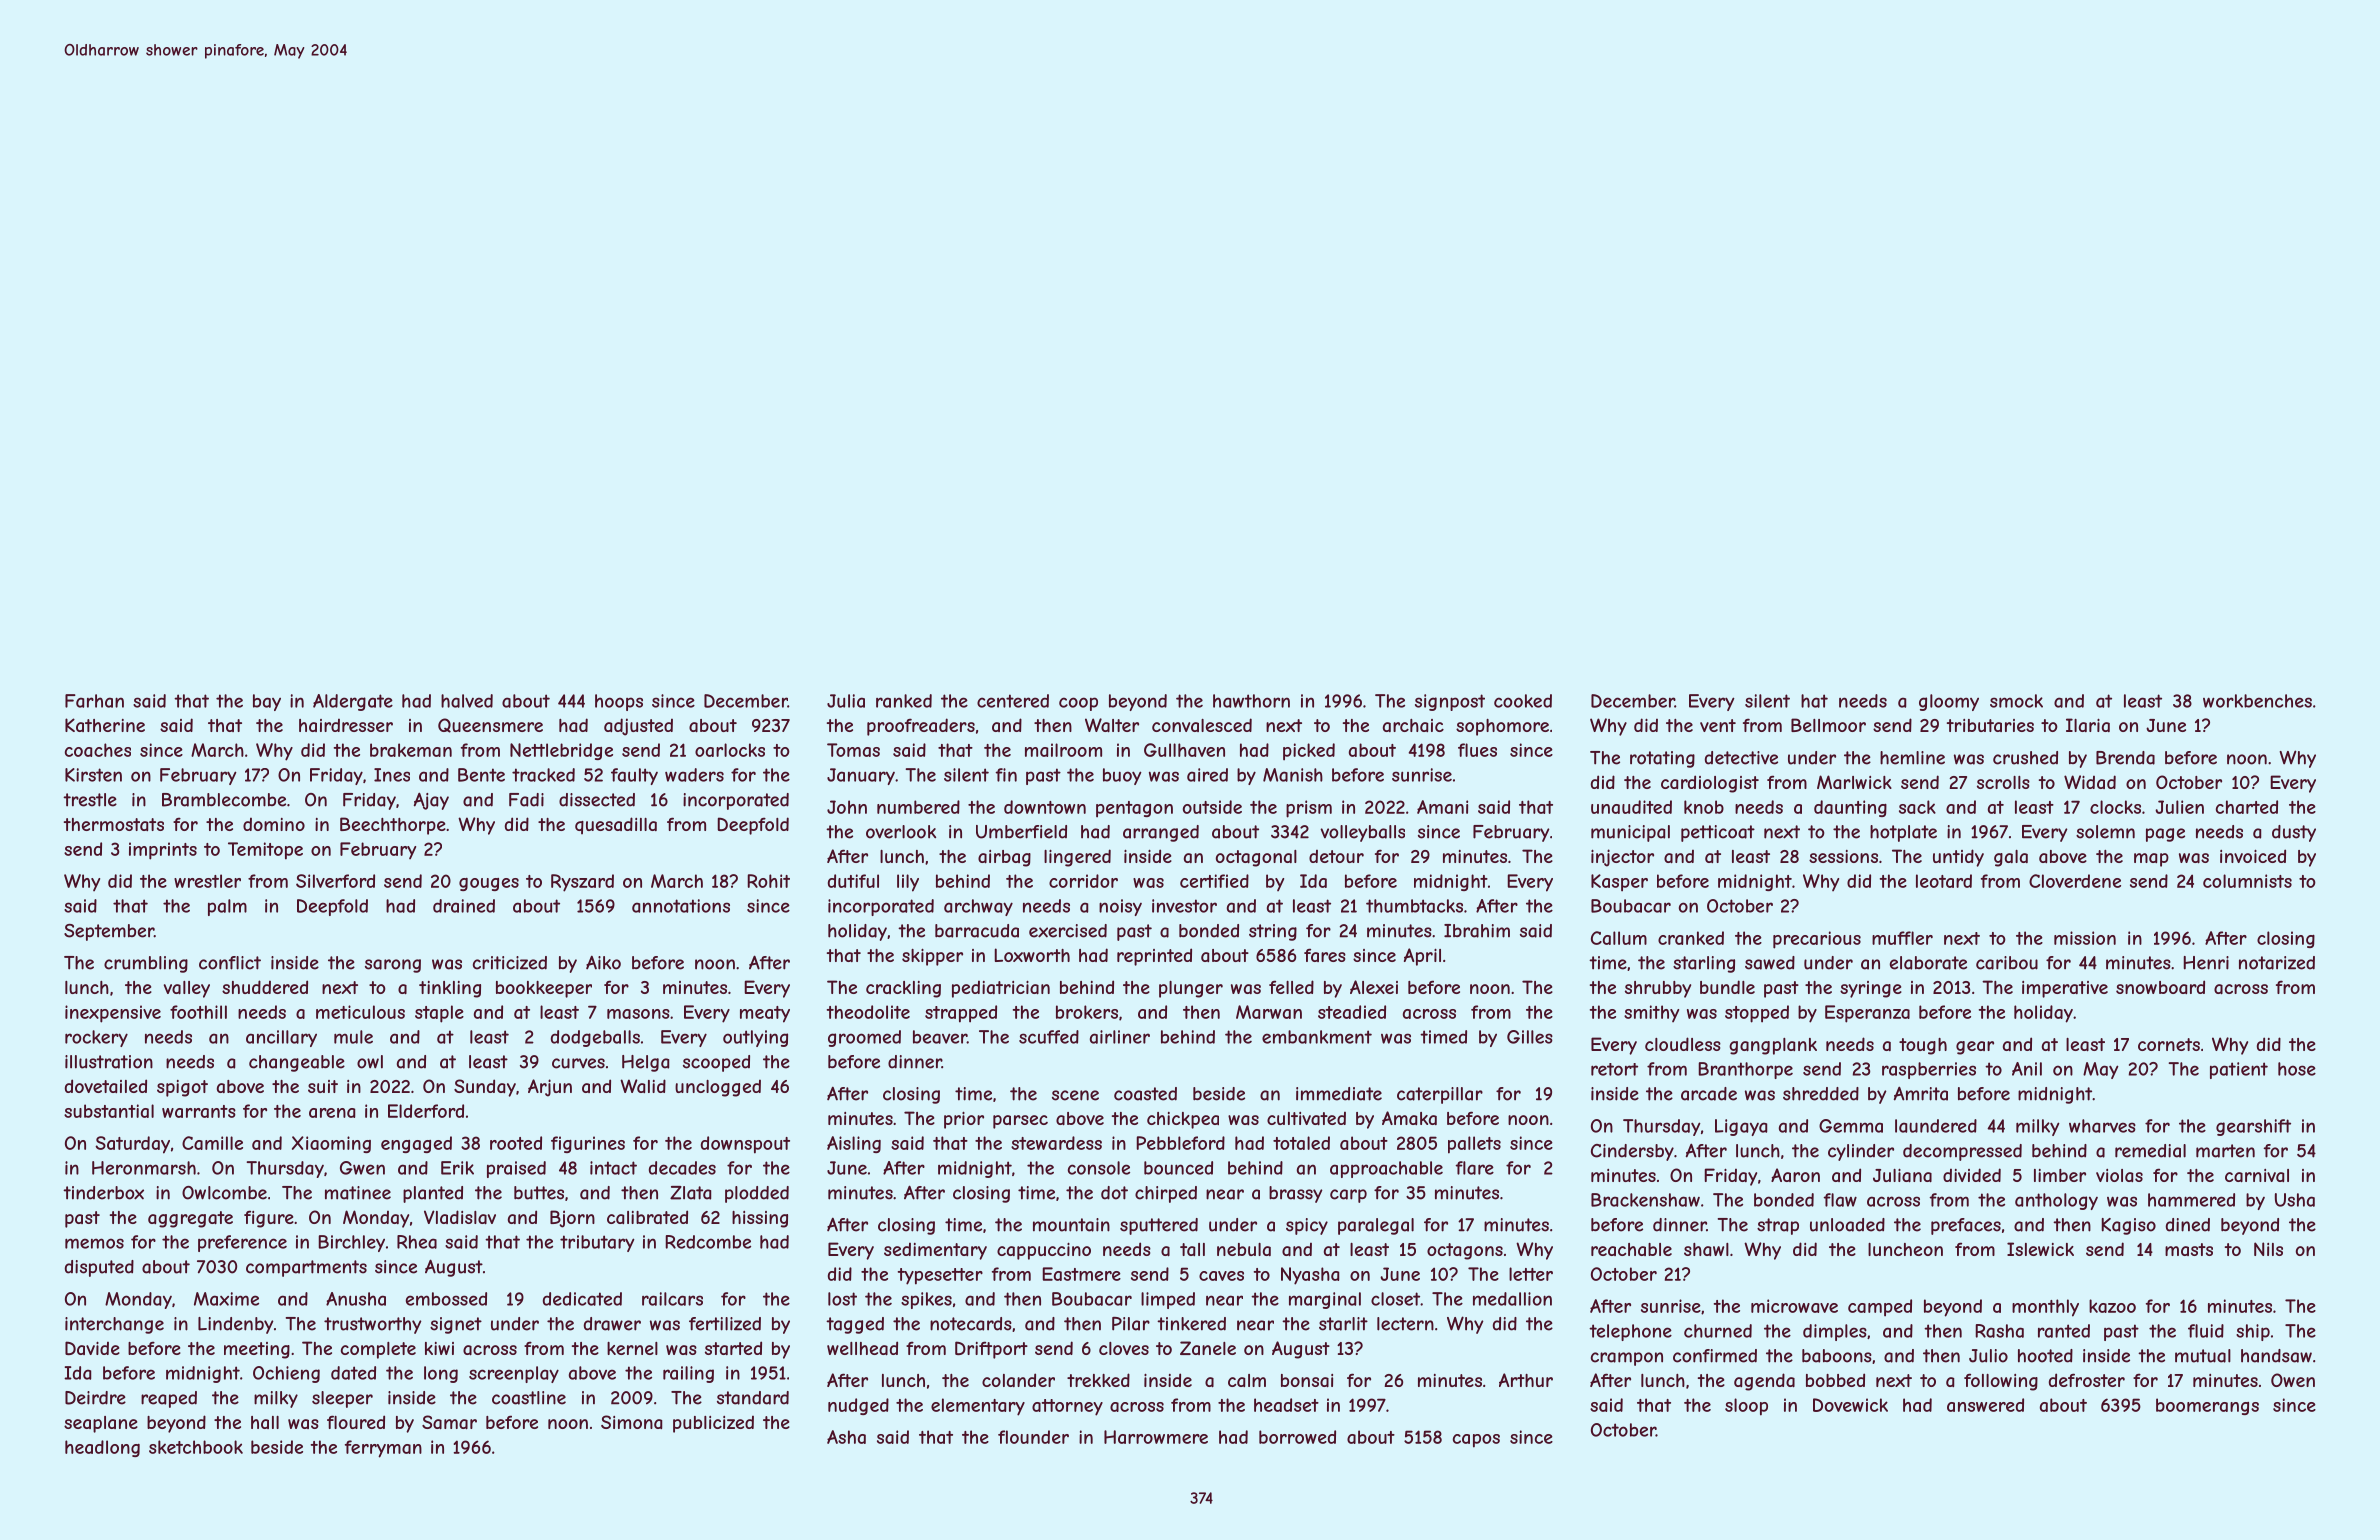  What do you see at coordinates (2257, 701) in the screenshot?
I see `workbenches` at bounding box center [2257, 701].
